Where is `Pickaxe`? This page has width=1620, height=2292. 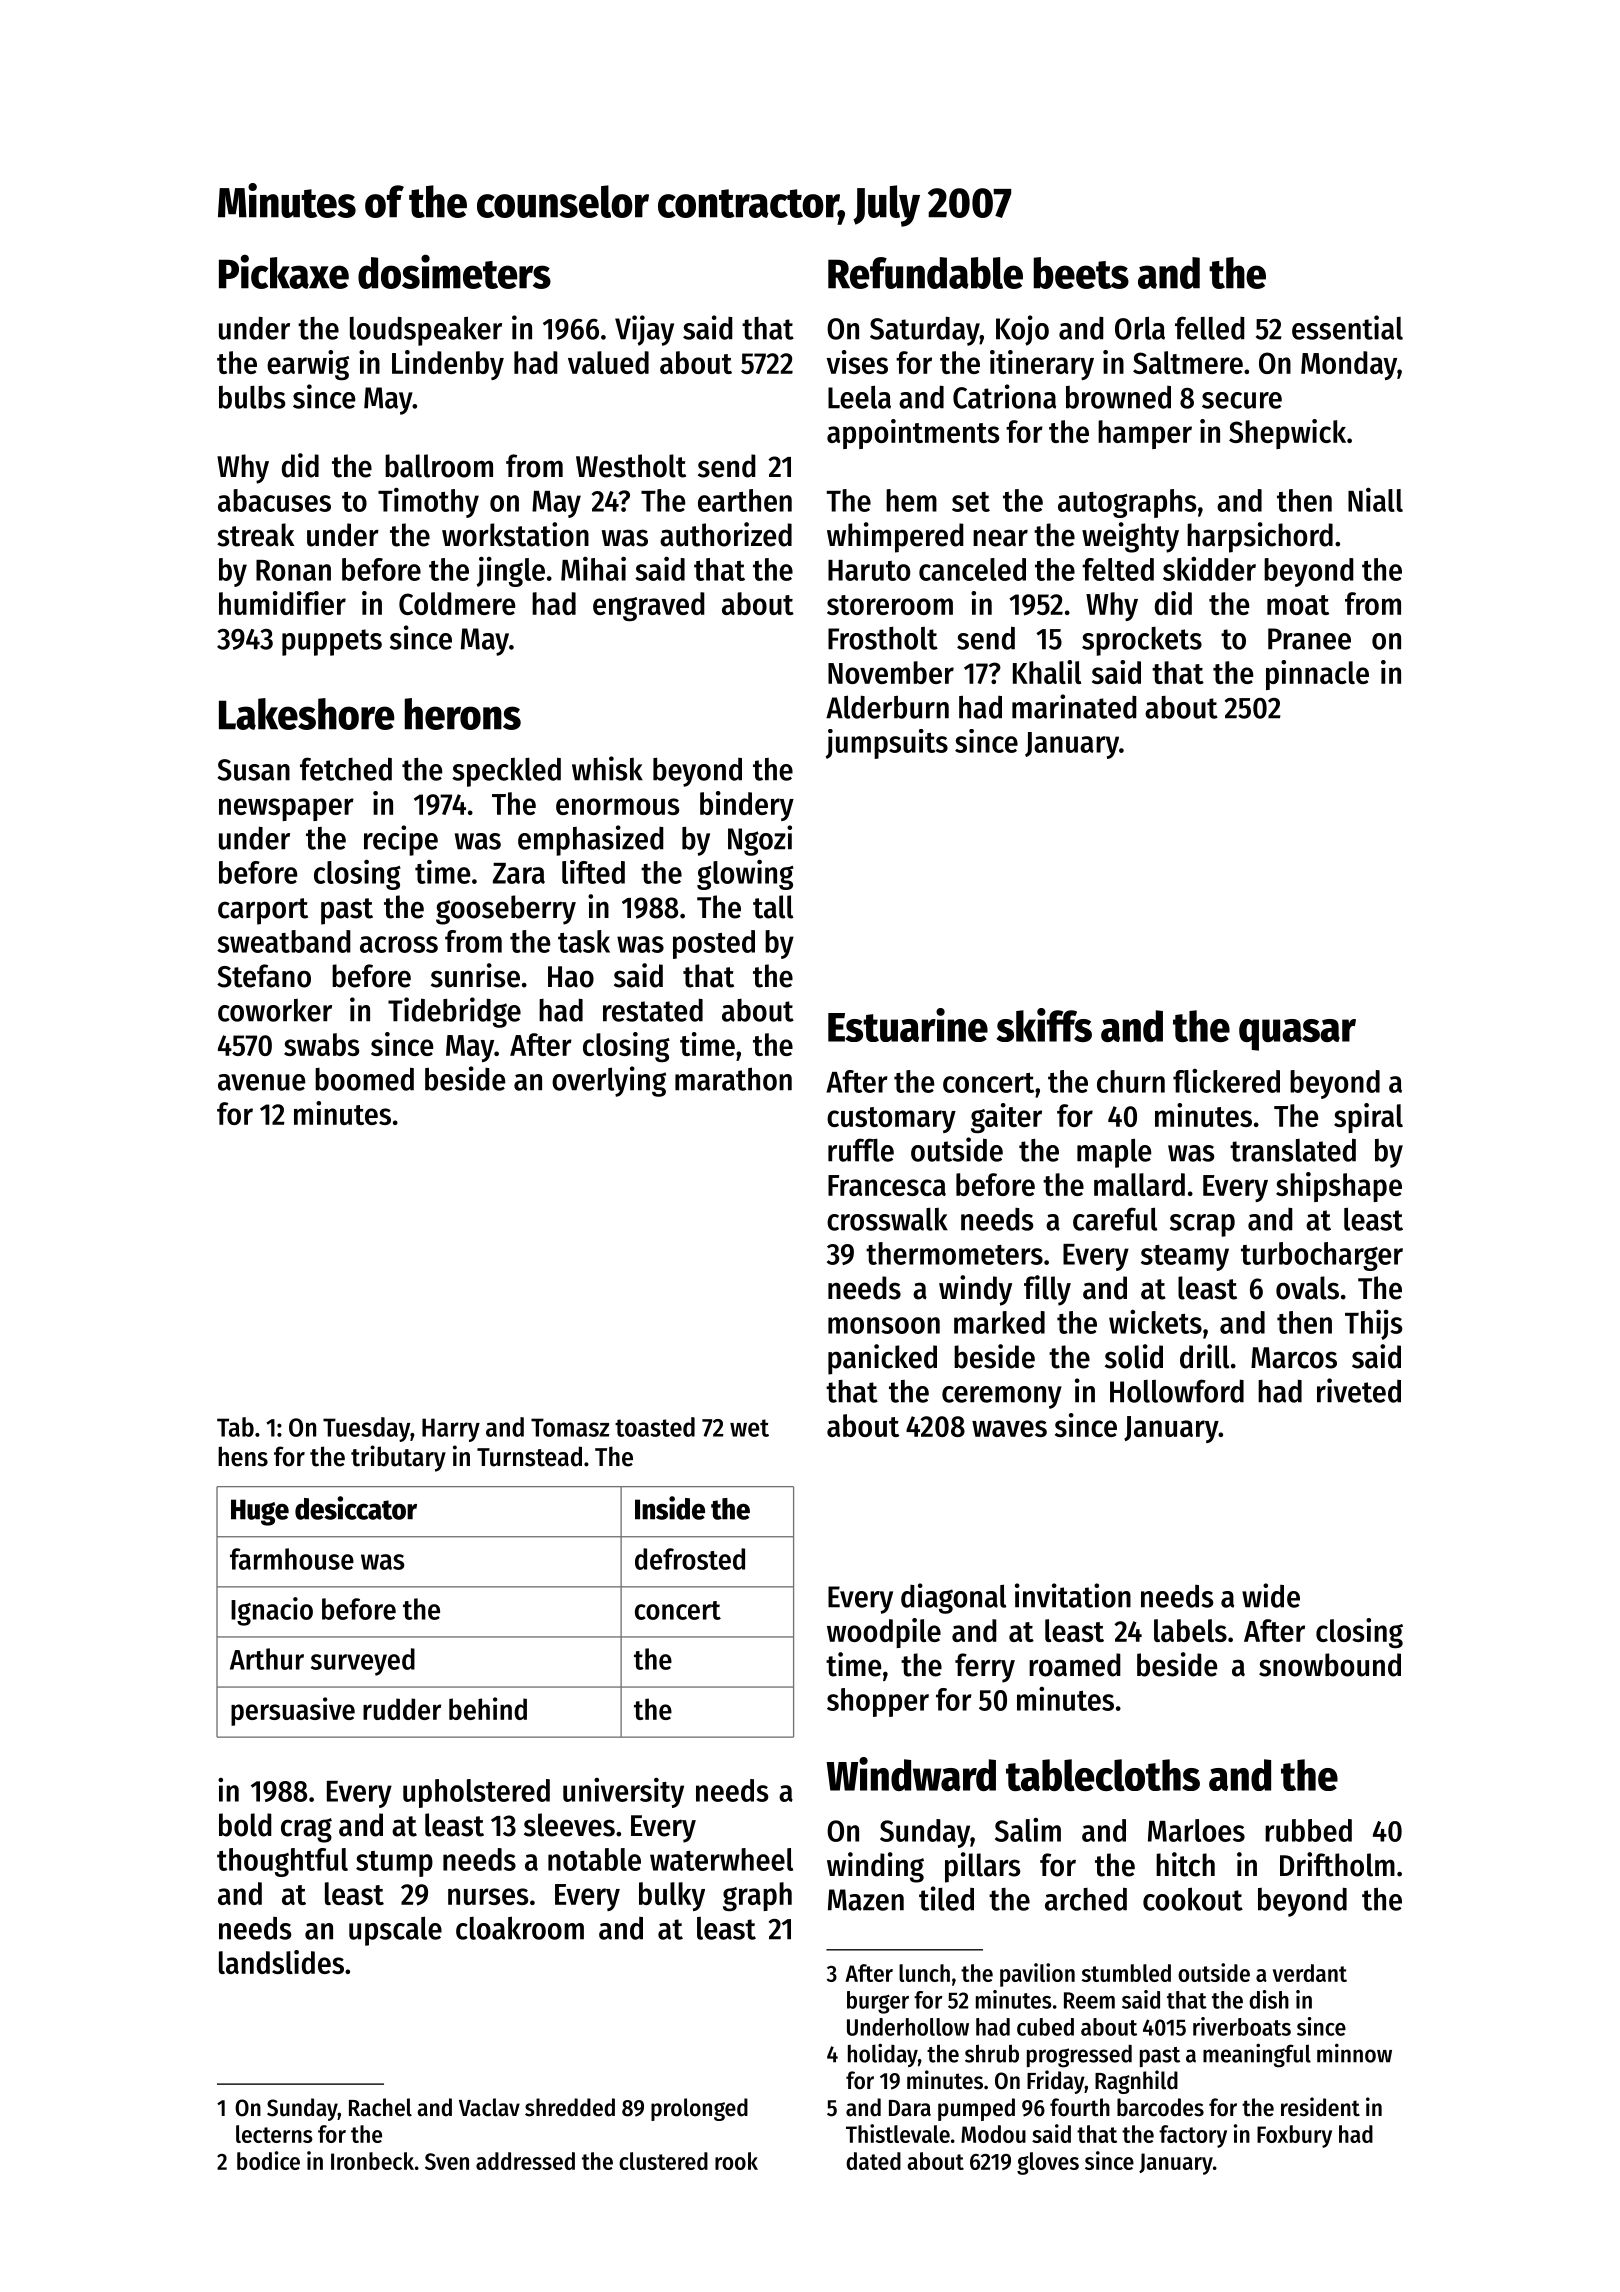
Pickaxe is located at coordinates (284, 271).
